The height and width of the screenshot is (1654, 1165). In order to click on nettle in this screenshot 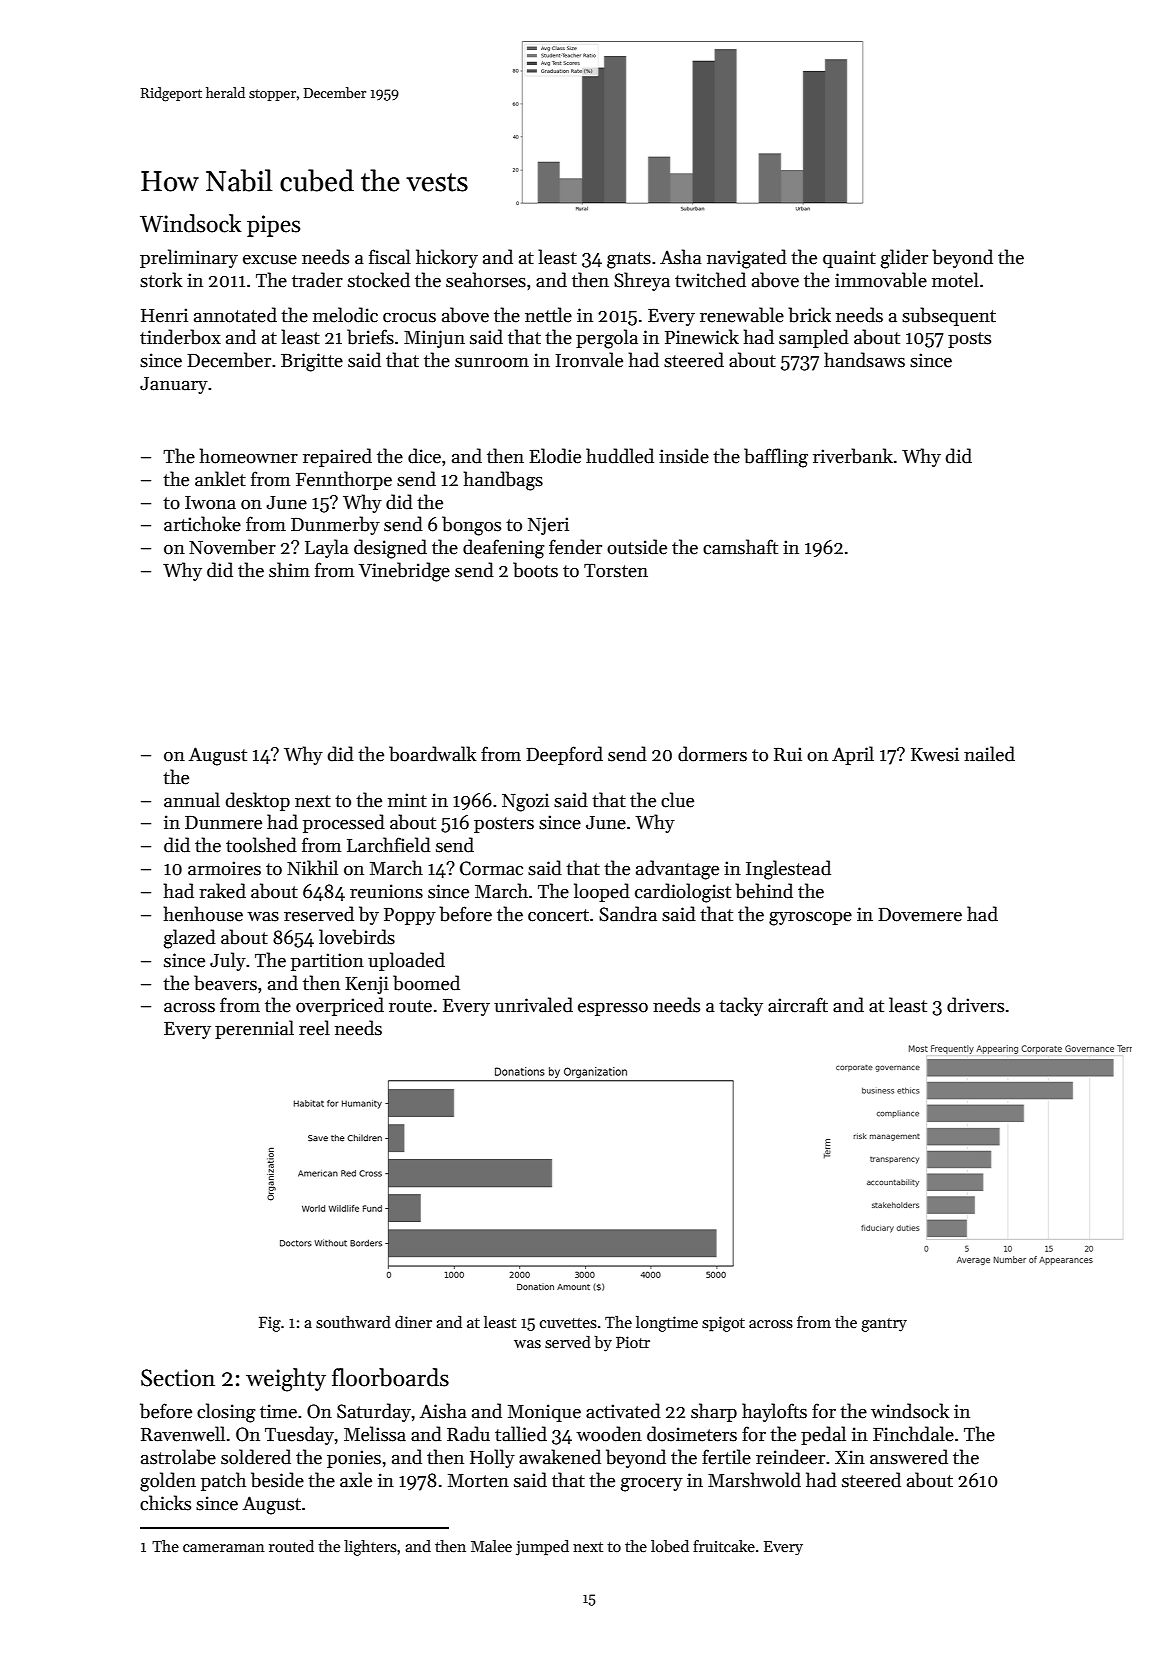, I will do `click(548, 315)`.
